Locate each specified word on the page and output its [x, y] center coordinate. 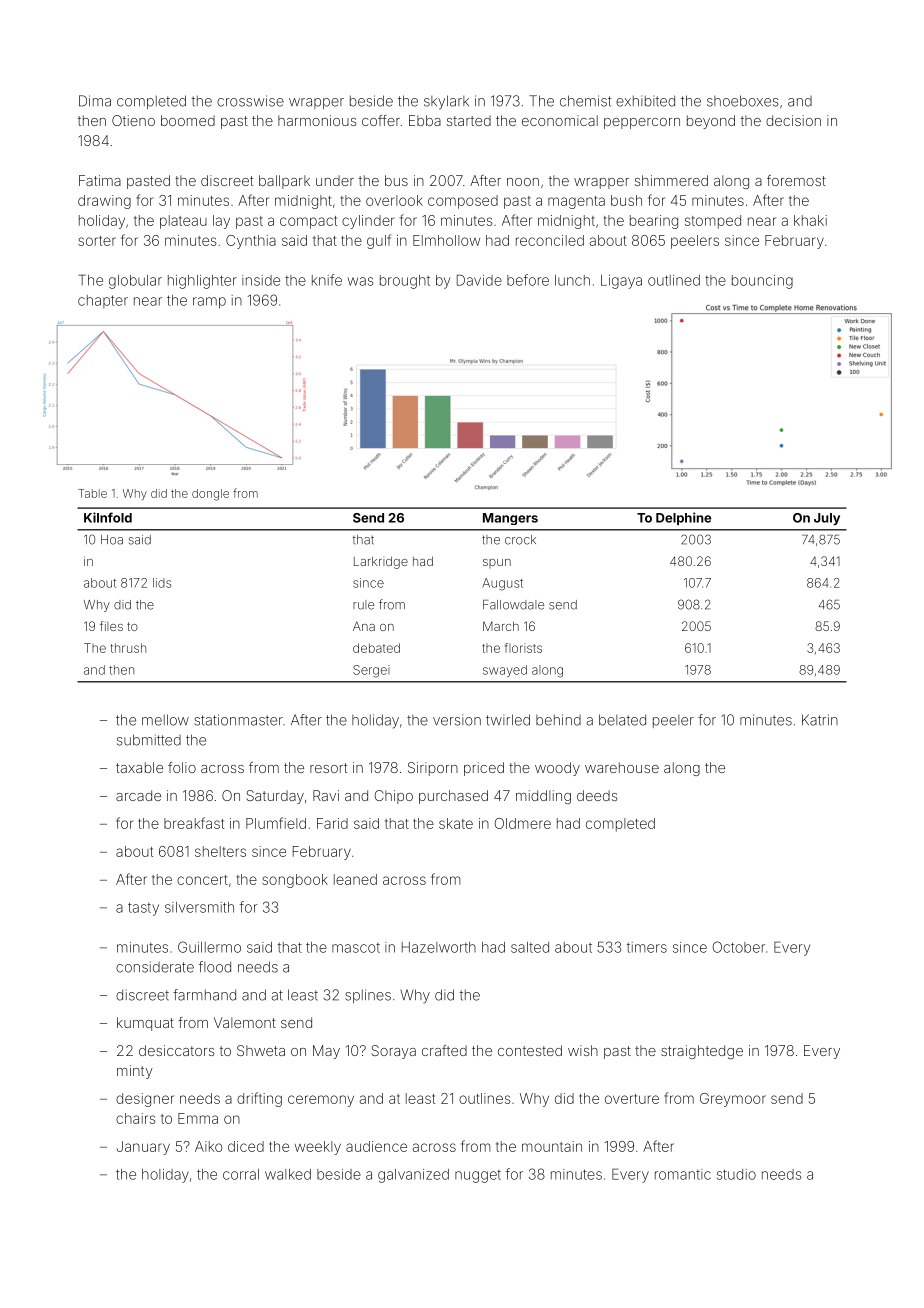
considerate [155, 967]
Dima [95, 101]
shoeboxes [742, 101]
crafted [444, 1050]
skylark [446, 102]
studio [736, 1174]
